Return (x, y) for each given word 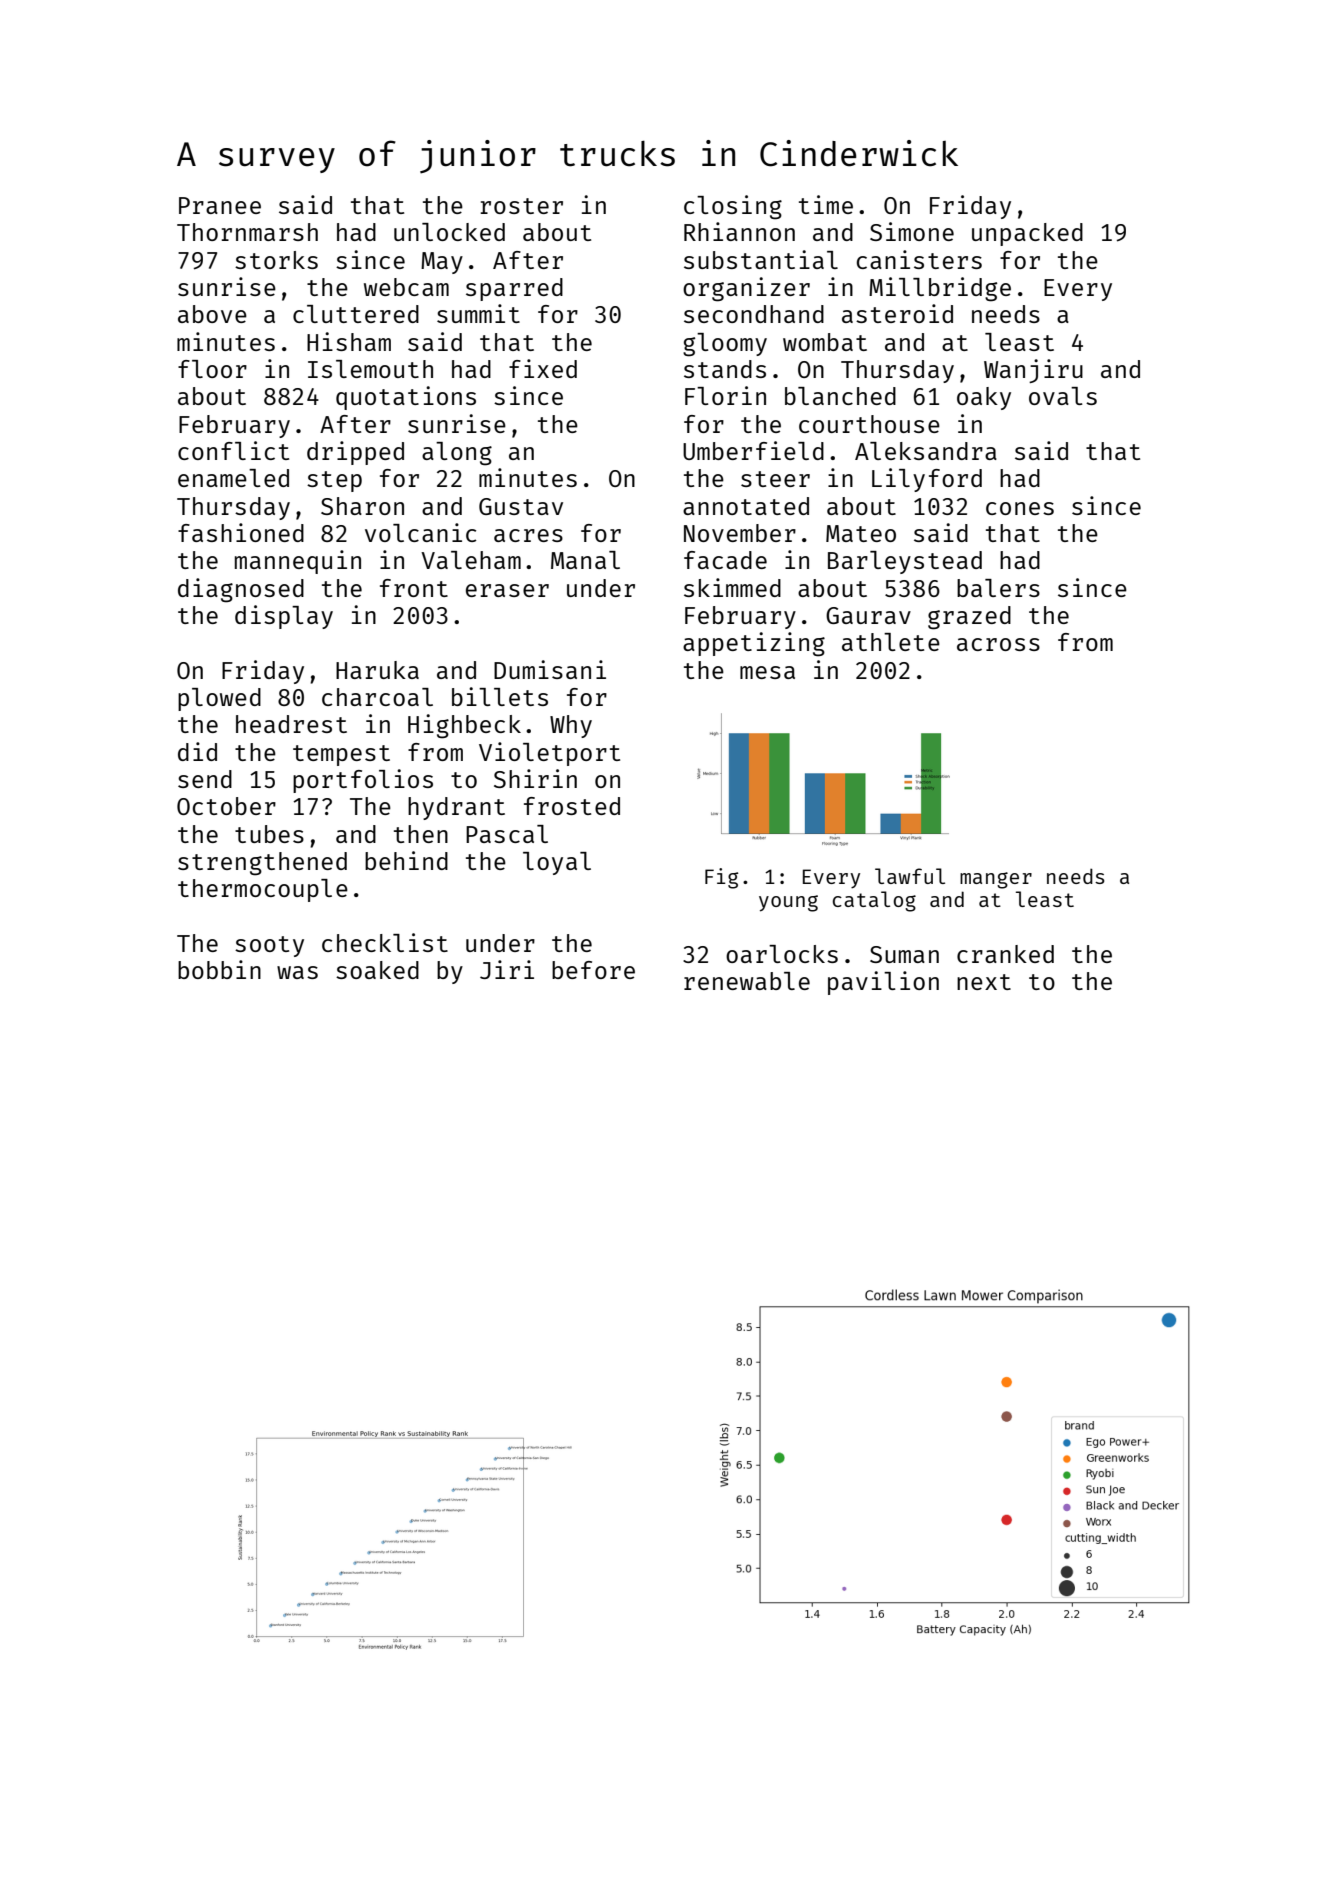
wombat (825, 342)
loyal (557, 863)
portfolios (363, 781)
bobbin (219, 969)
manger (996, 880)
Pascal (507, 834)
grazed (969, 618)
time (826, 204)
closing (733, 207)
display (284, 617)
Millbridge (940, 289)
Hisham (349, 341)
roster (521, 206)
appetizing (754, 644)
